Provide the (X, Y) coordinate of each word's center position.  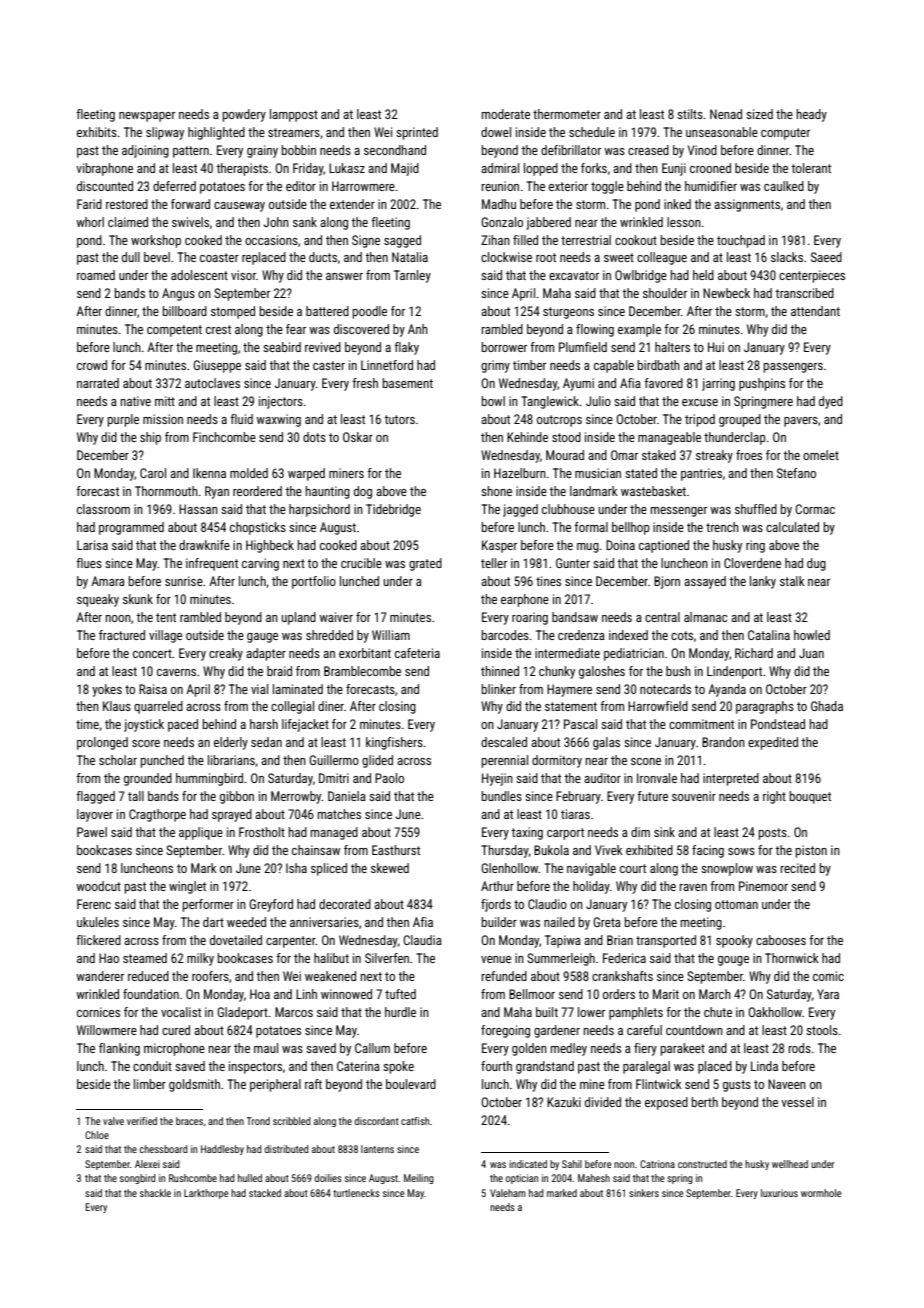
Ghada (827, 706)
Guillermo (334, 760)
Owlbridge (641, 276)
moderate (506, 114)
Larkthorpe (206, 1194)
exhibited (649, 850)
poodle (370, 312)
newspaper (147, 117)
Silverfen (387, 958)
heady (812, 115)
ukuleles (98, 922)
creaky (226, 654)
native (136, 401)
